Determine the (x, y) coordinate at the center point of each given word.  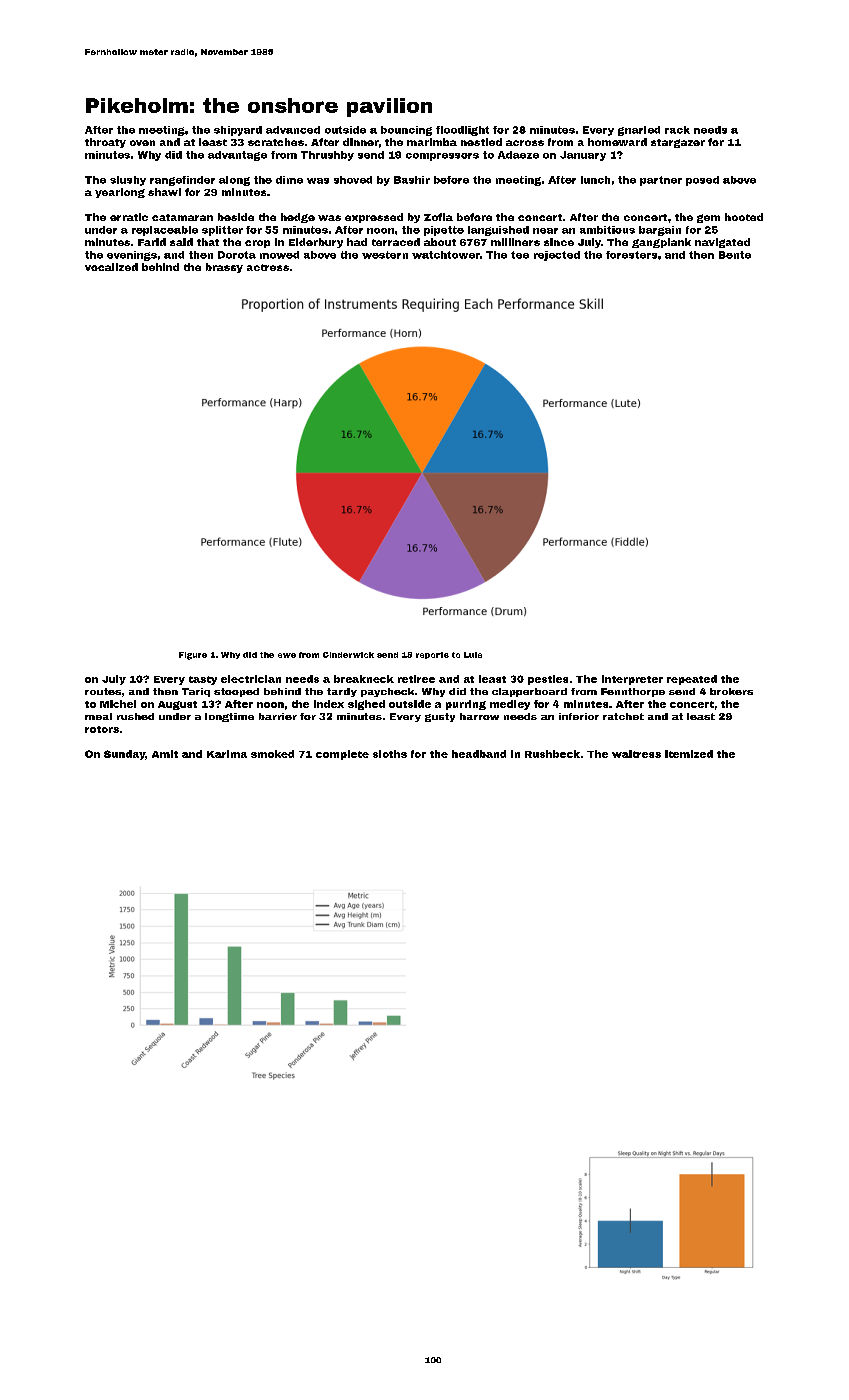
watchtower (446, 255)
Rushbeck (552, 754)
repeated (692, 680)
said (181, 242)
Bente (735, 255)
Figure (193, 656)
